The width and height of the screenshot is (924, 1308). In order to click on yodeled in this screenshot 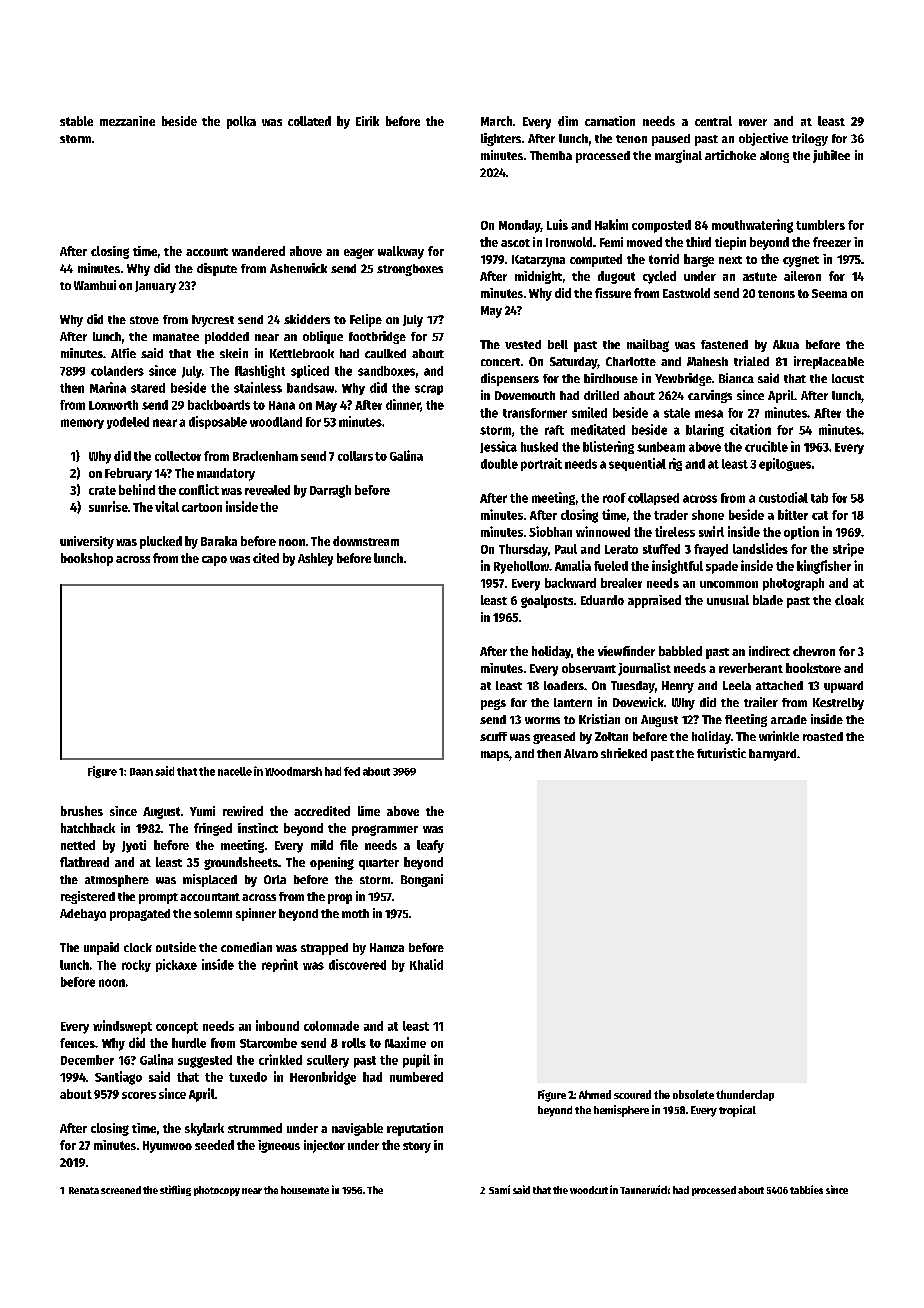, I will do `click(128, 423)`.
